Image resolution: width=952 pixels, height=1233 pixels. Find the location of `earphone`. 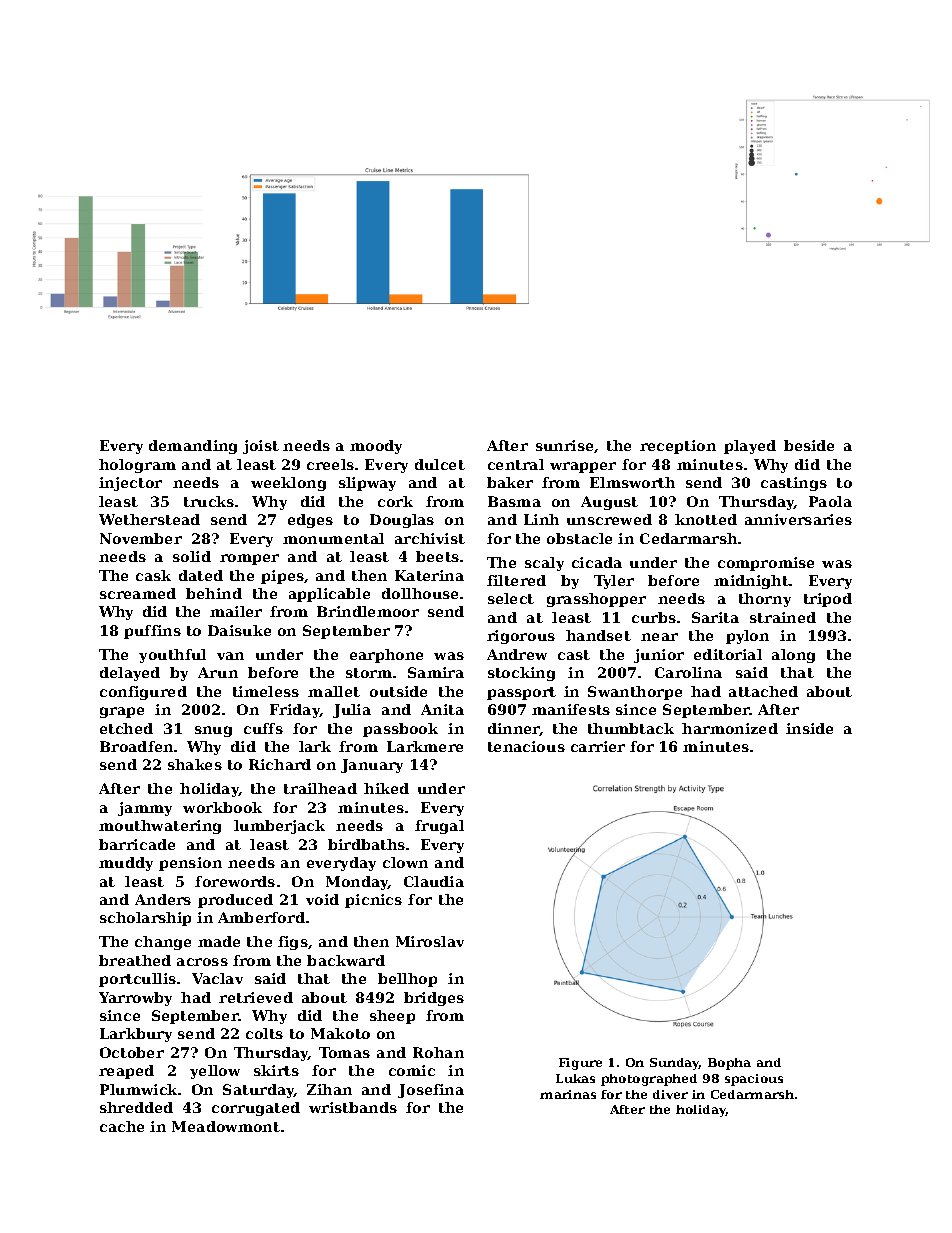

earphone is located at coordinates (386, 656).
